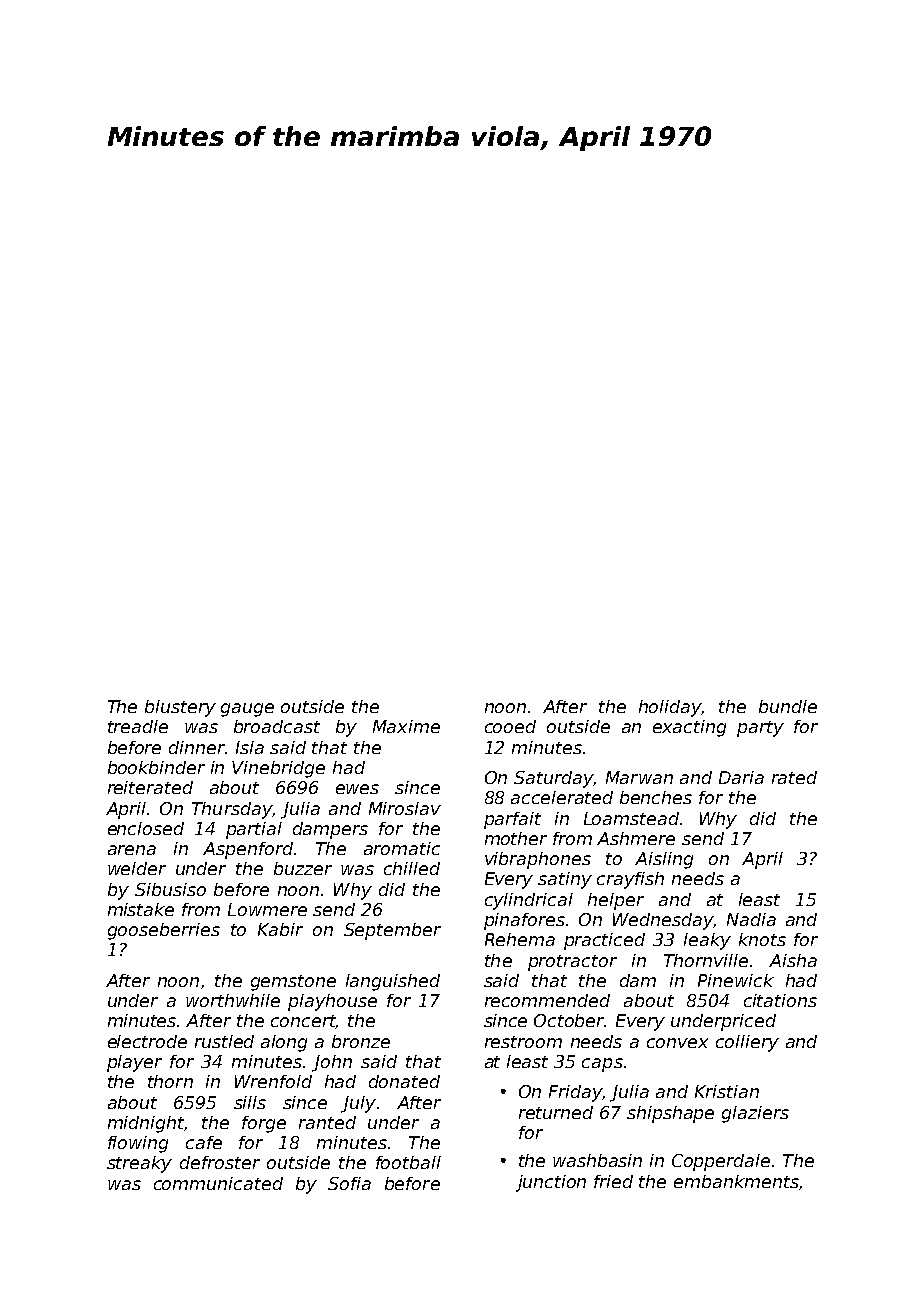  I want to click on bronze, so click(361, 1041).
